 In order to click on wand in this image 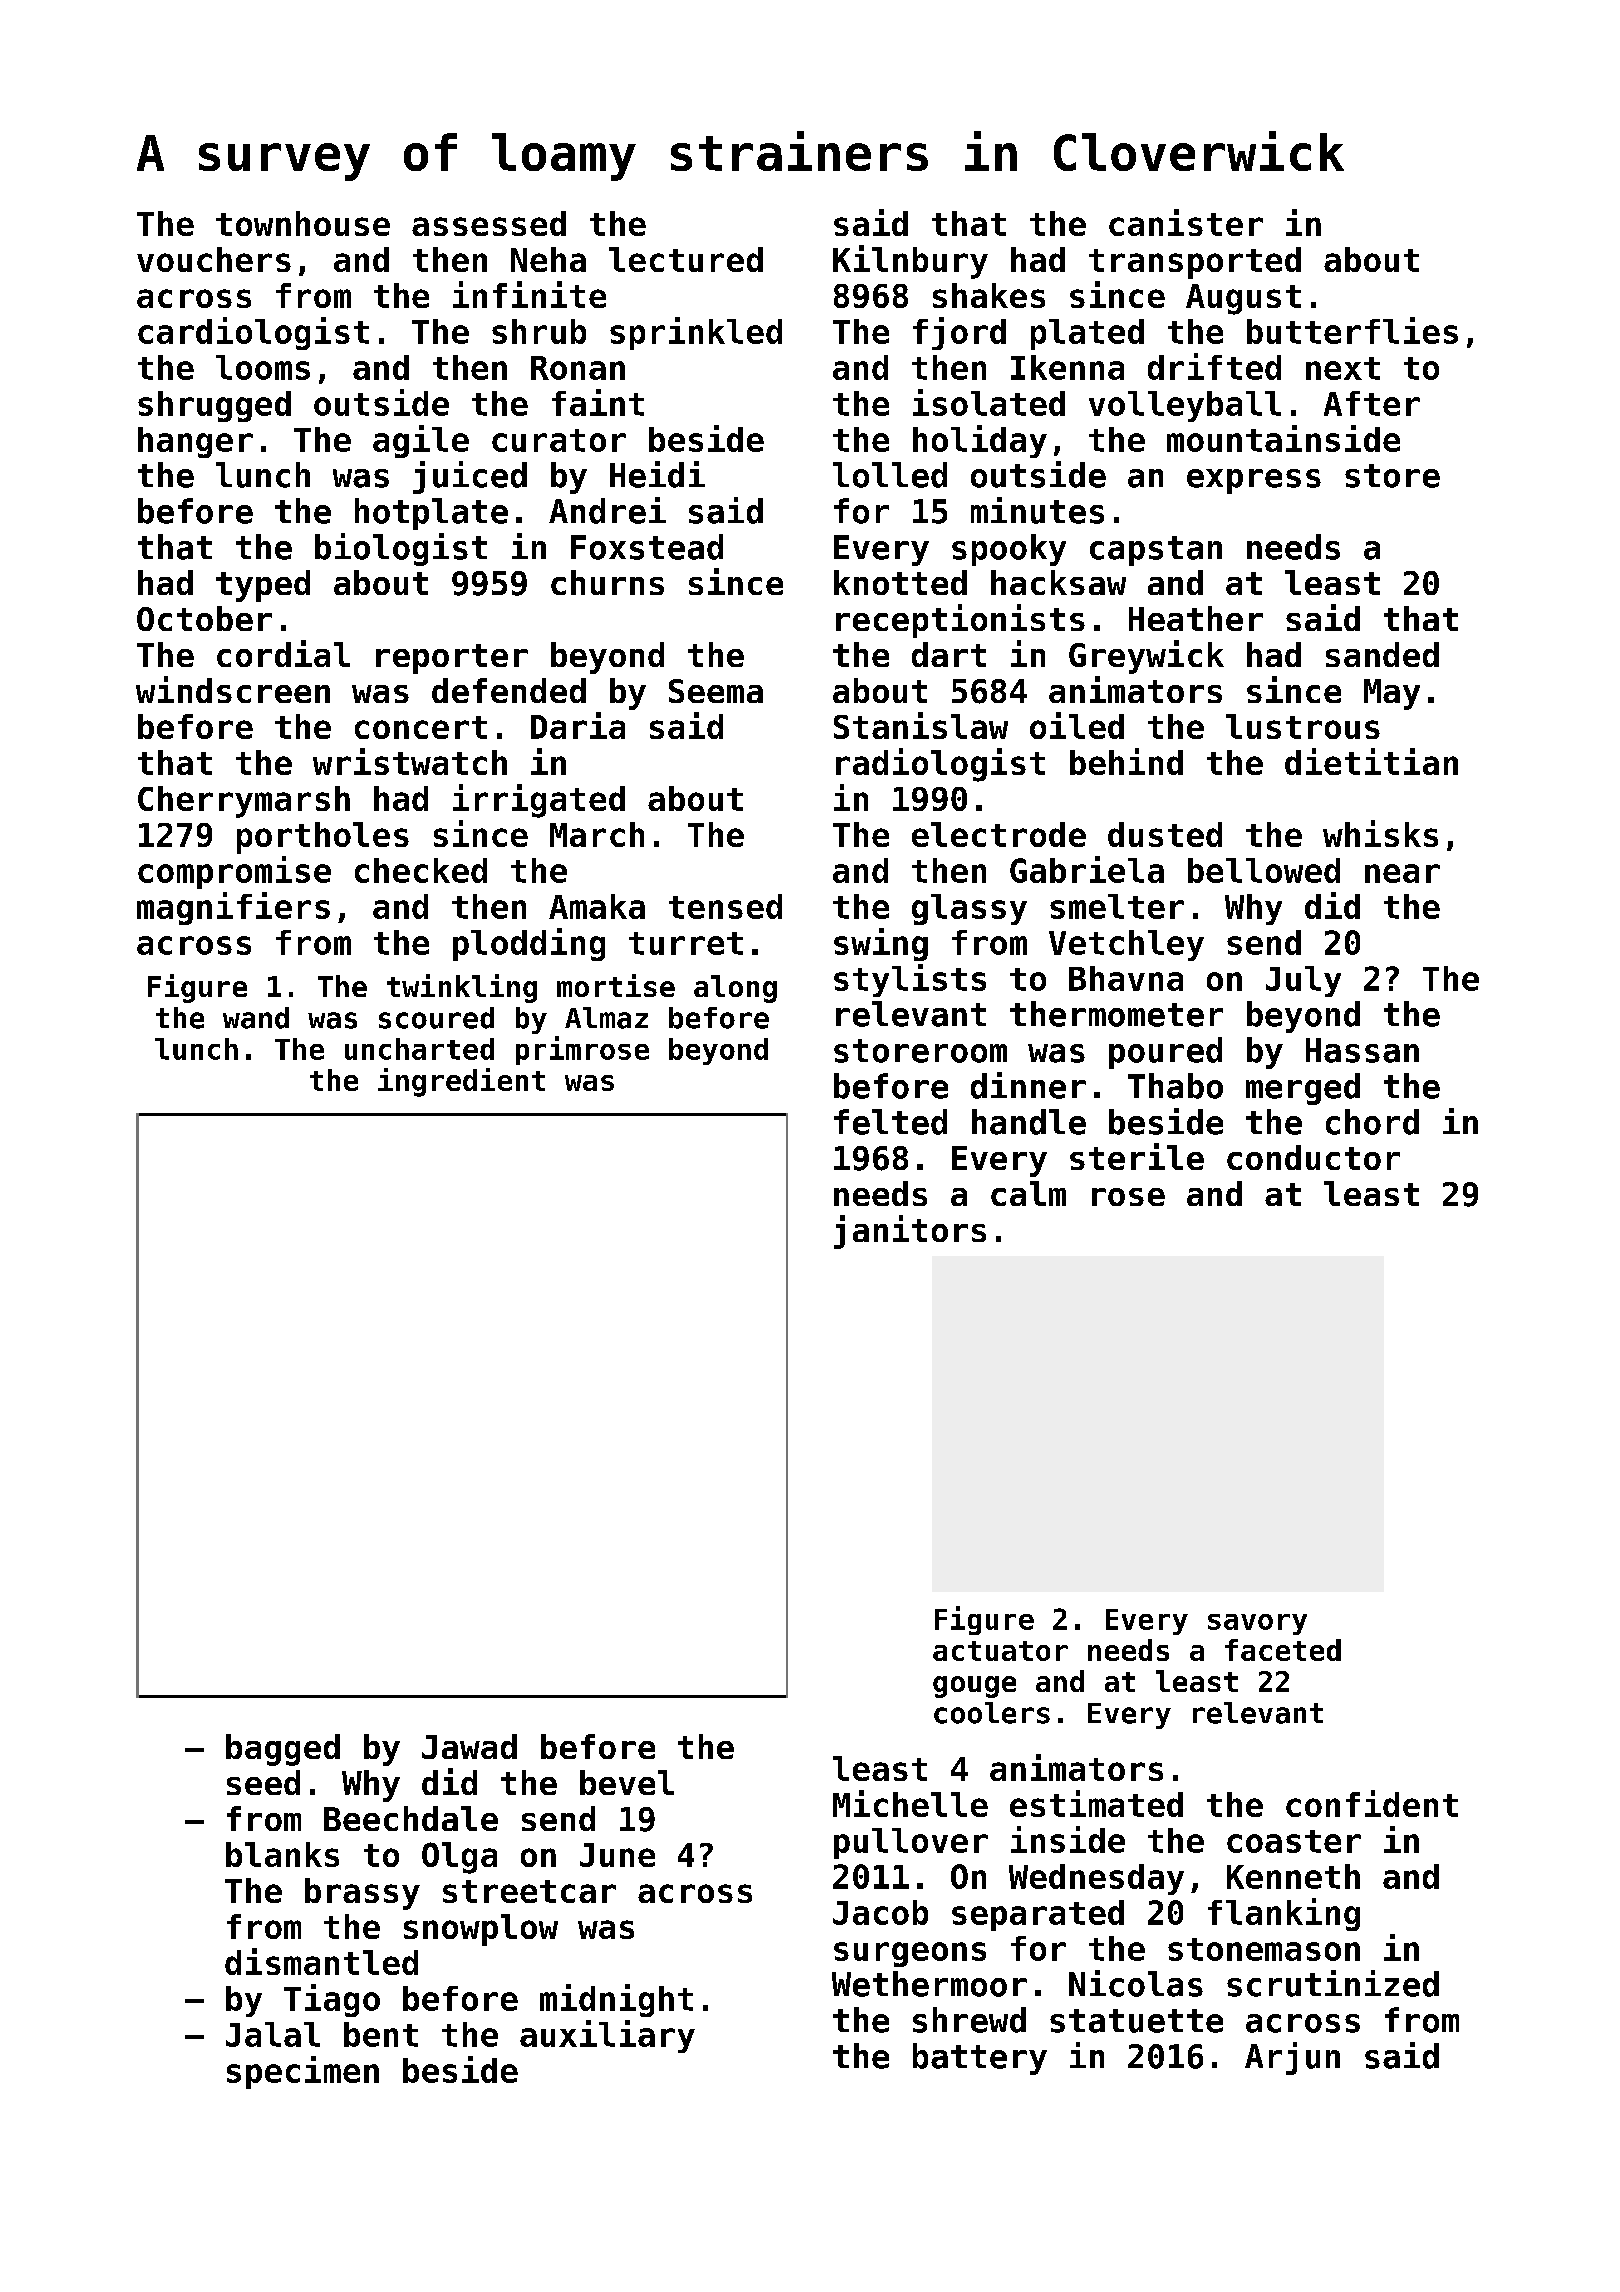, I will do `click(256, 1018)`.
